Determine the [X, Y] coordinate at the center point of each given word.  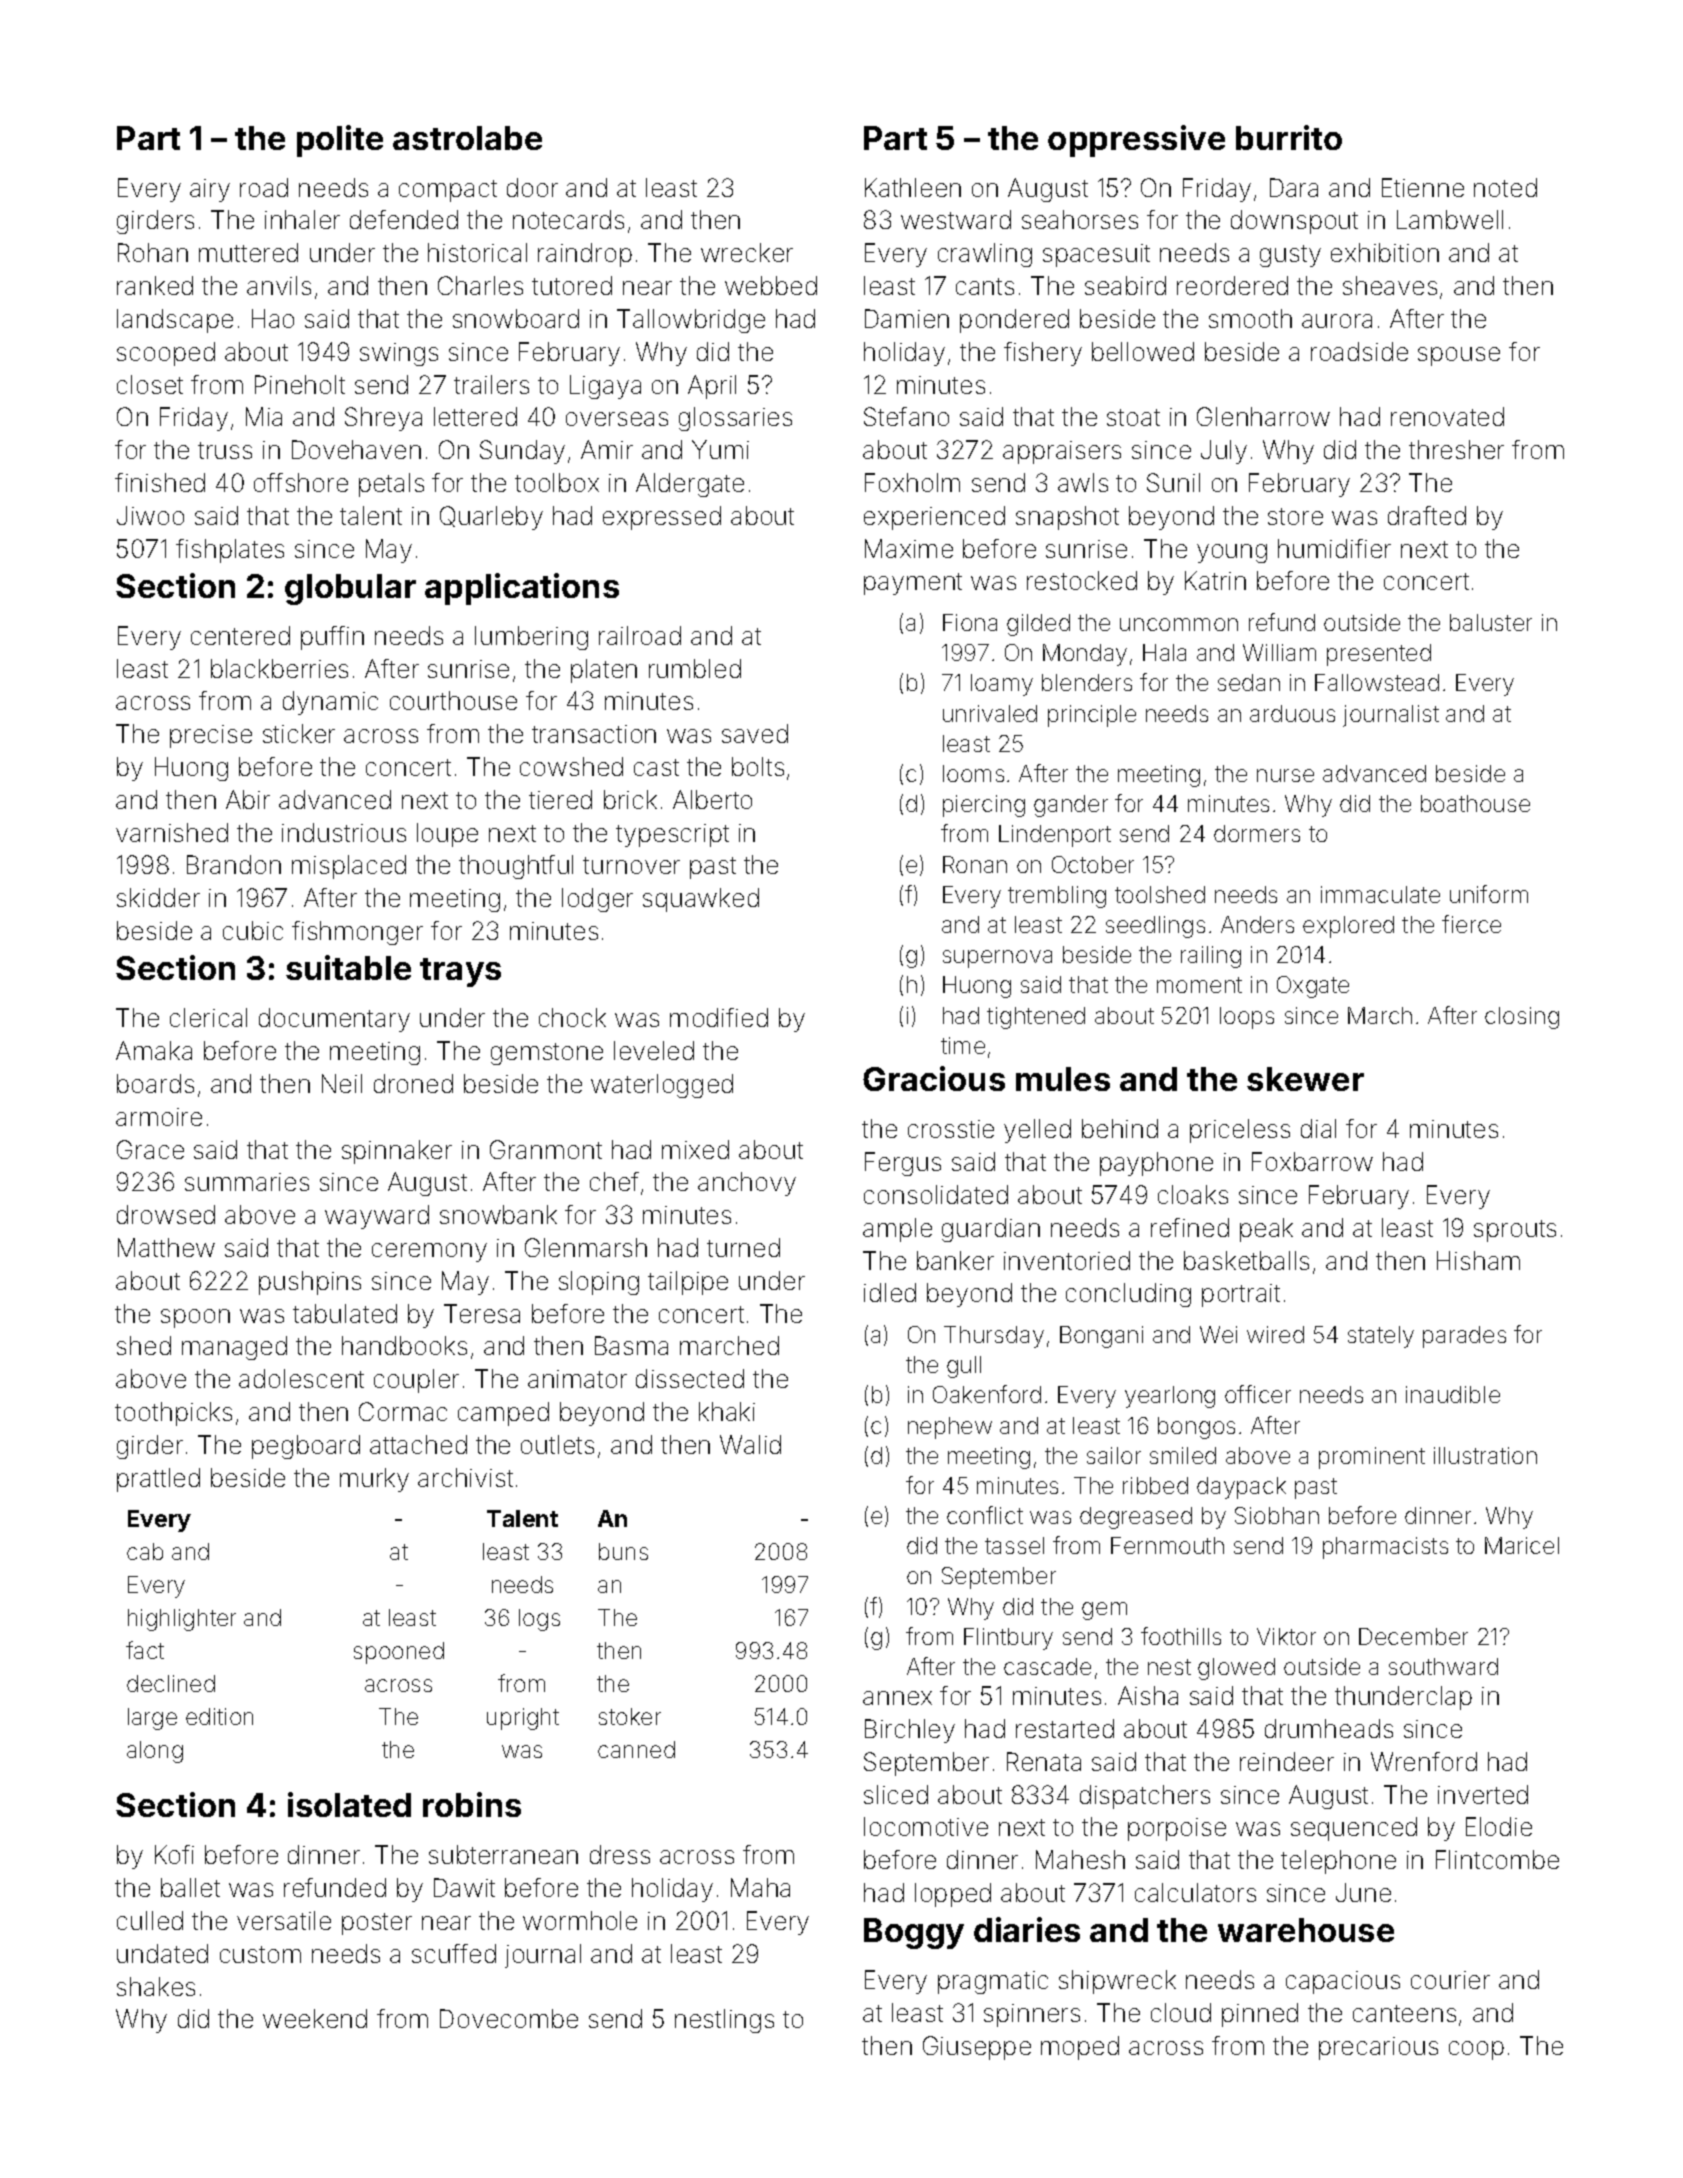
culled [150, 1920]
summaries [247, 1182]
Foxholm [912, 482]
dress [620, 1854]
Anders [1257, 924]
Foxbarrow [1312, 1161]
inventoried [1067, 1260]
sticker [299, 733]
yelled [1037, 1131]
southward [1443, 1666]
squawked [701, 900]
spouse [1459, 356]
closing [1522, 1018]
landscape [175, 321]
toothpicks [173, 1414]
